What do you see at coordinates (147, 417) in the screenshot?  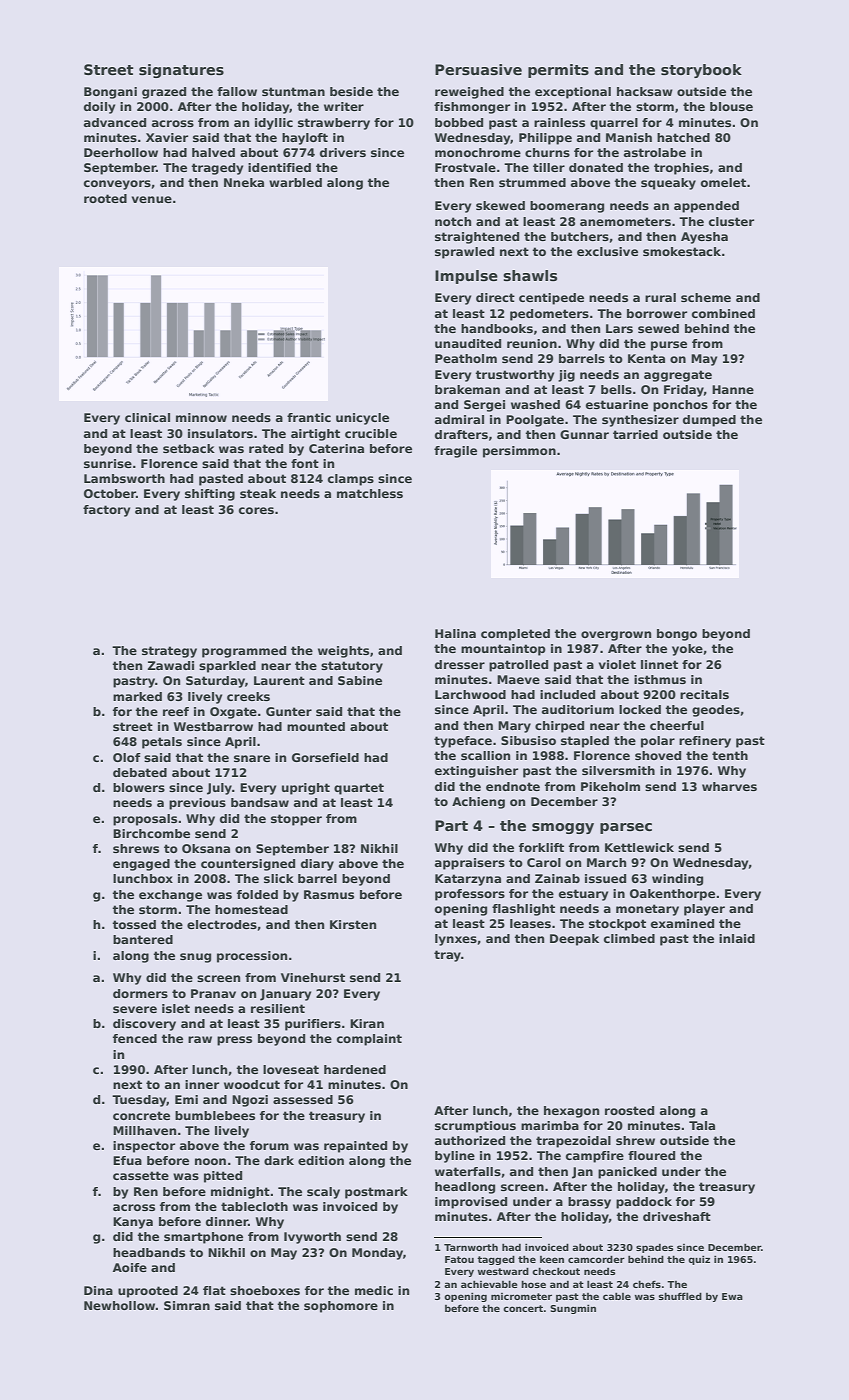 I see `clinical` at bounding box center [147, 417].
